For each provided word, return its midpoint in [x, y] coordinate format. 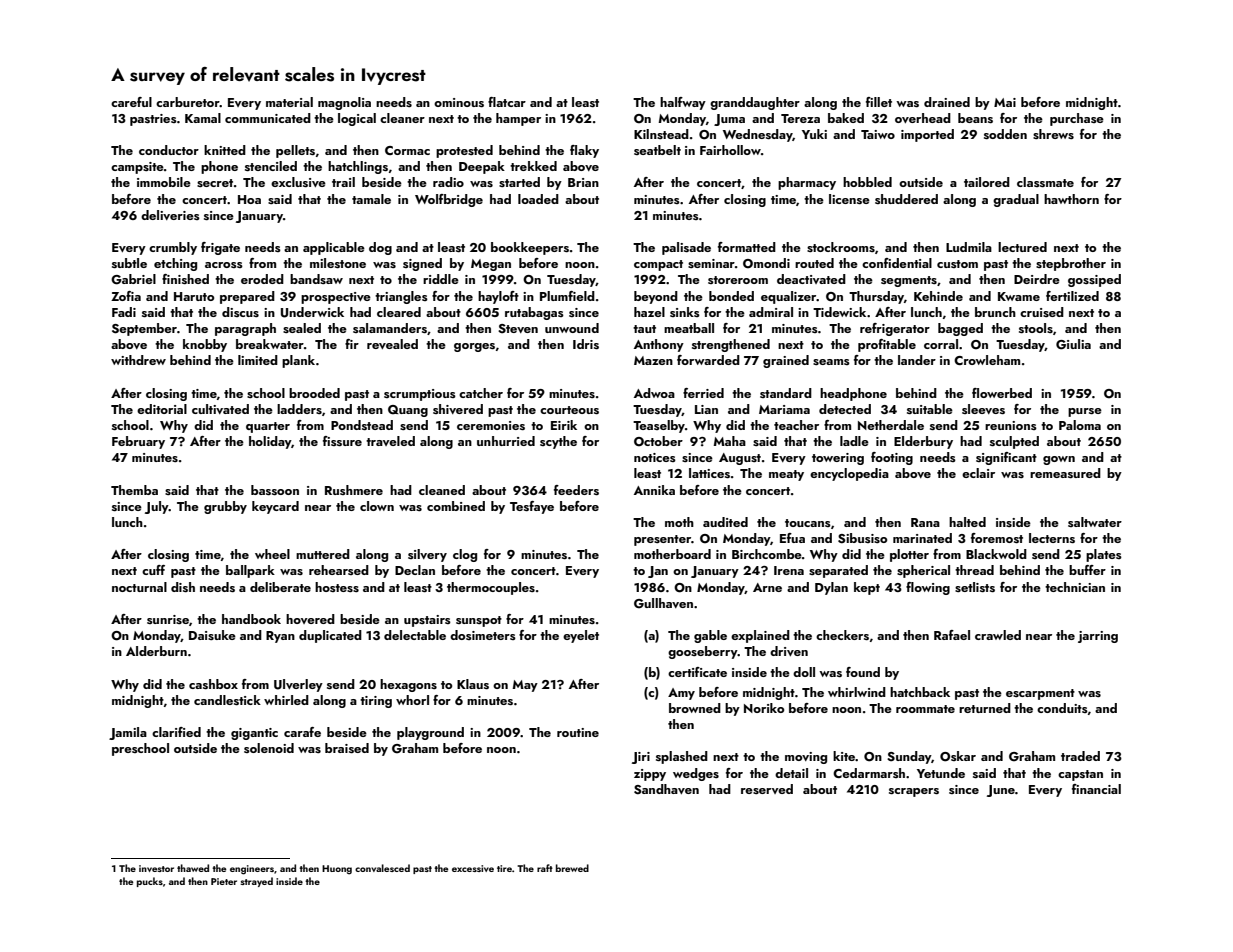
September [144, 329]
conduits [1062, 708]
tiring [376, 702]
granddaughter [755, 103]
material [289, 102]
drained [947, 102]
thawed [193, 868]
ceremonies [491, 425]
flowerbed [1002, 393]
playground [430, 733]
